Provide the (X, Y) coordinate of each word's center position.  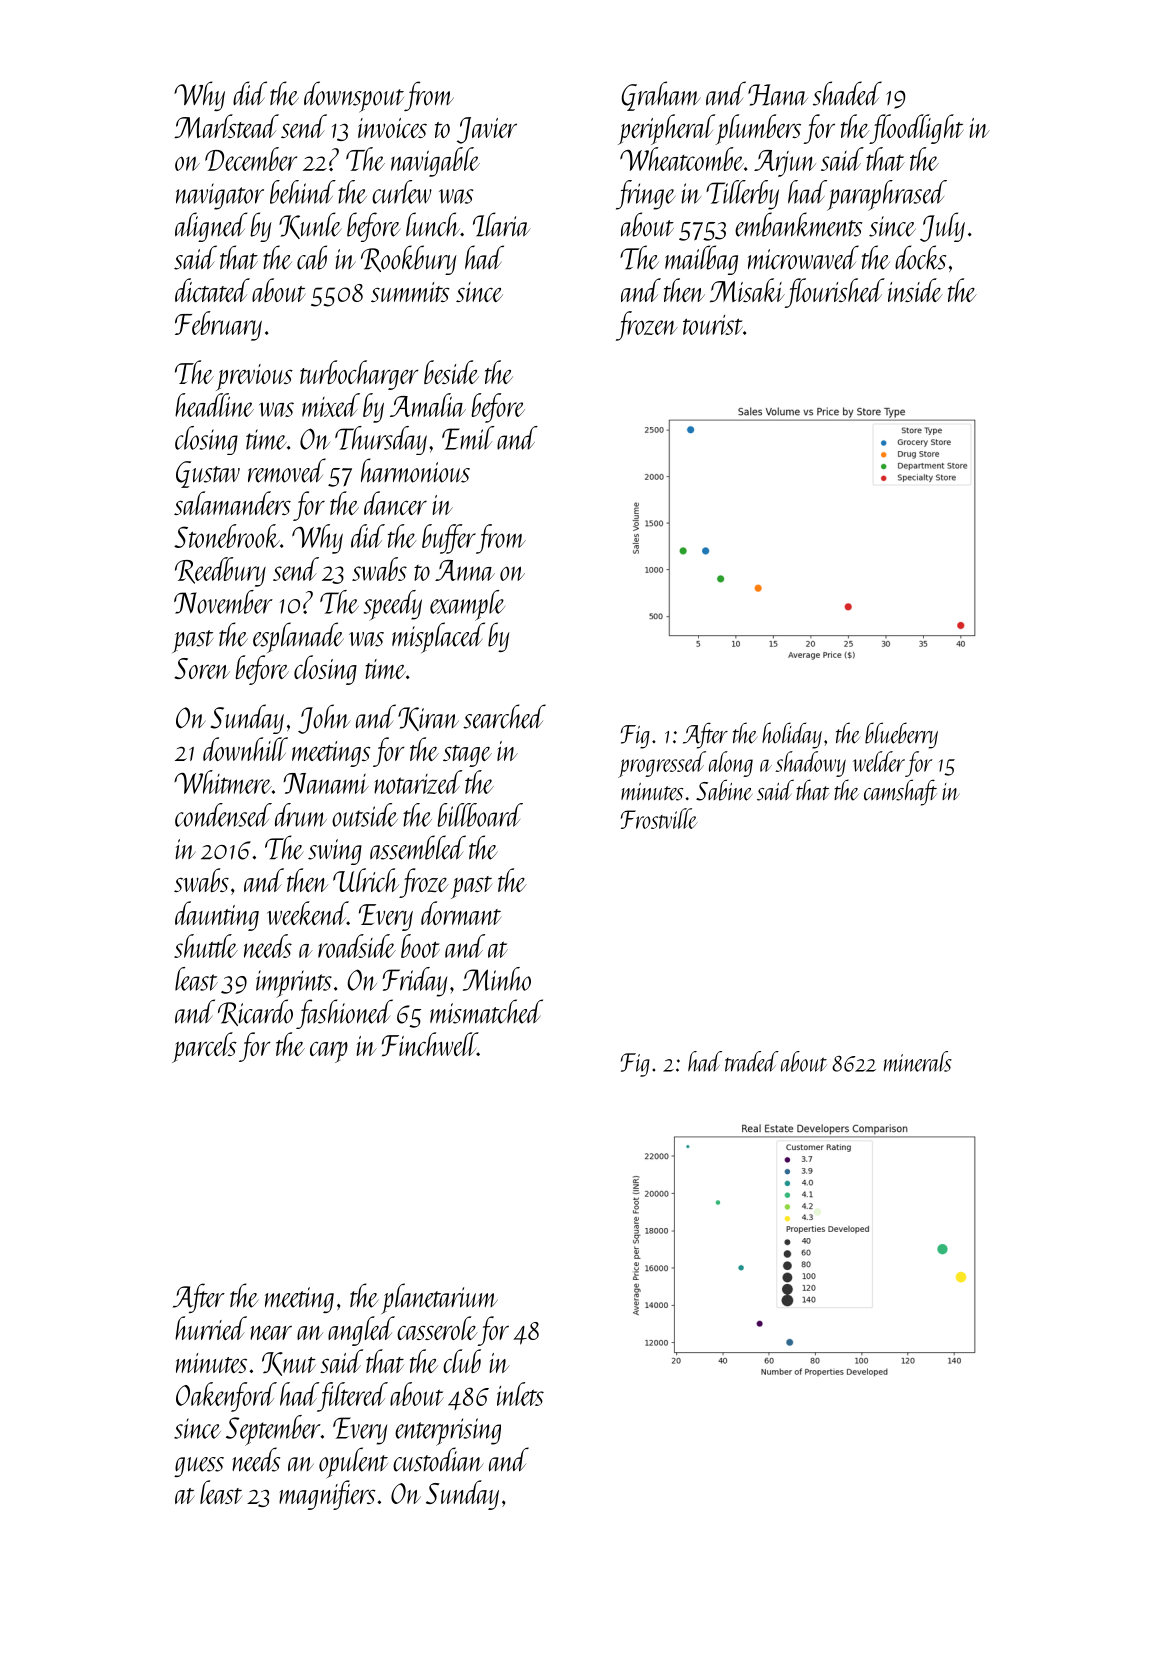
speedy (393, 605)
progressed (662, 764)
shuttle (206, 946)
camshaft (900, 792)
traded (752, 1061)
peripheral (666, 129)
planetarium (439, 1298)
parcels (204, 1047)
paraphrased (887, 195)
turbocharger (359, 375)
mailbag (701, 260)
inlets (520, 1394)
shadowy (811, 764)
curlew (402, 192)
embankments (798, 224)
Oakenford (226, 1397)
